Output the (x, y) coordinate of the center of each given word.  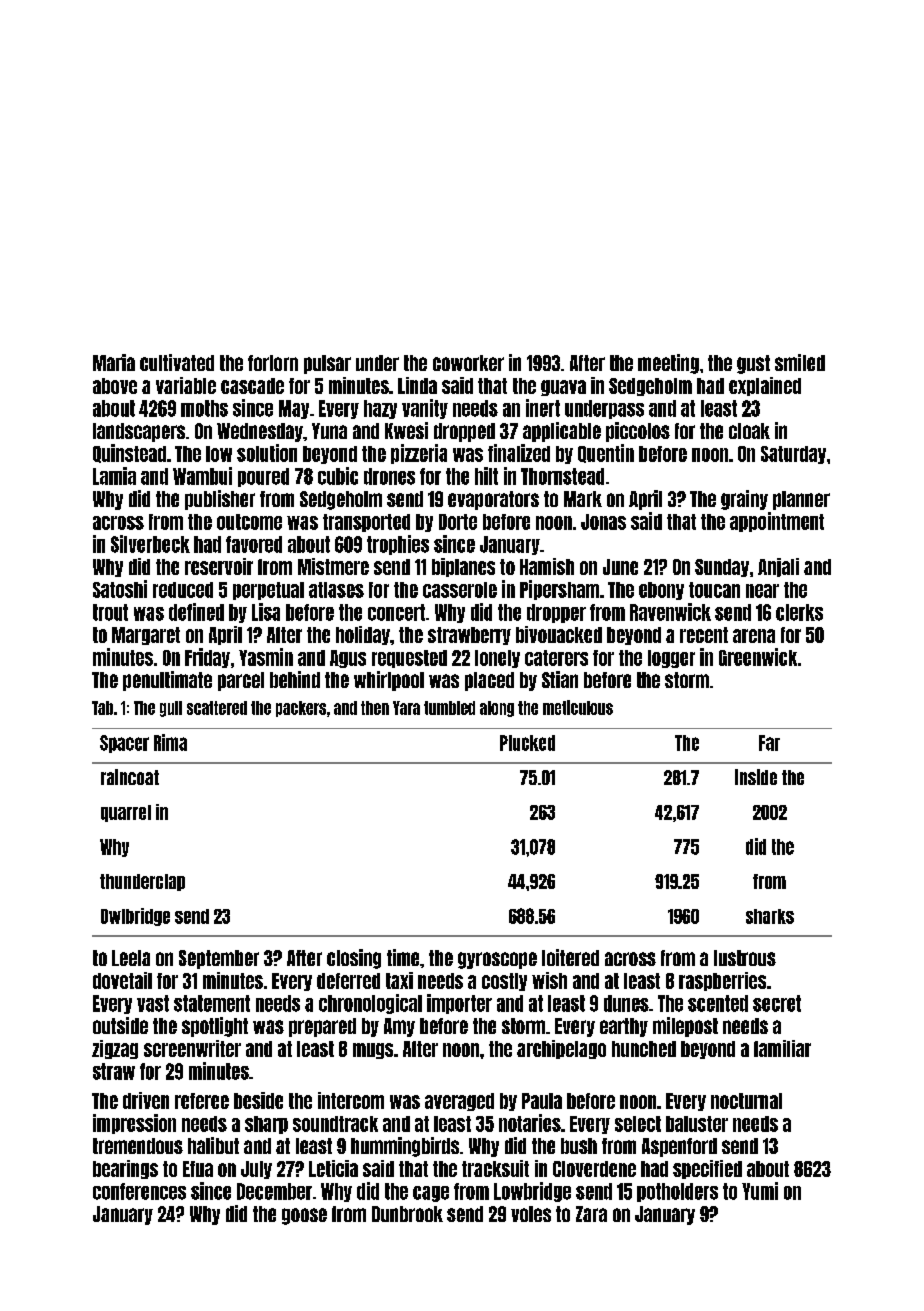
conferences (139, 1191)
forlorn (273, 363)
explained (765, 386)
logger (671, 659)
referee (202, 1101)
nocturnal (746, 1101)
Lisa (266, 612)
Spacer (124, 744)
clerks (799, 612)
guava (563, 388)
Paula (542, 1101)
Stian (560, 679)
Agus (348, 659)
